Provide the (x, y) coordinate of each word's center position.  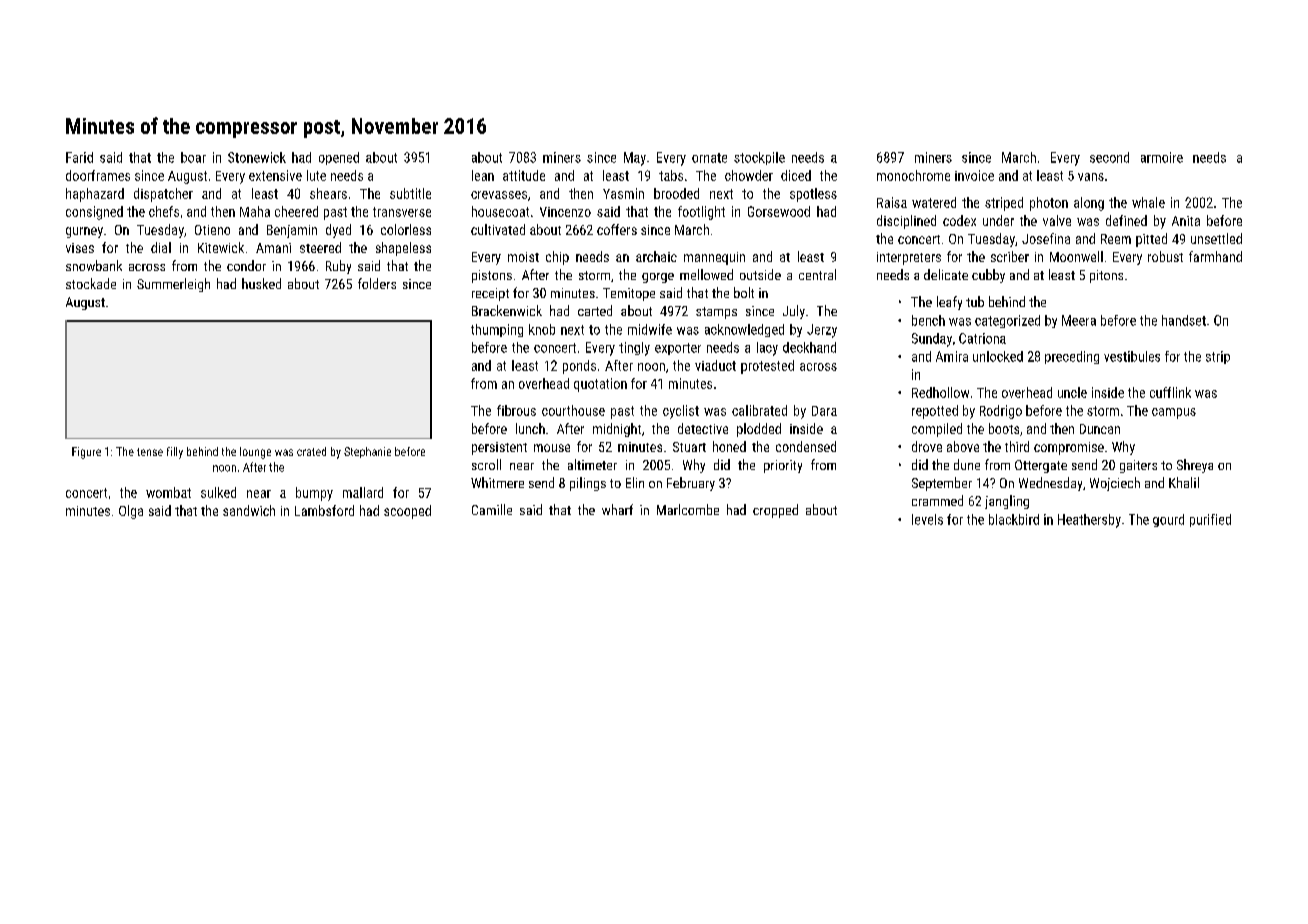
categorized (1007, 321)
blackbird (1014, 519)
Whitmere (497, 482)
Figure (86, 453)
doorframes (98, 175)
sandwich (249, 510)
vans (1091, 177)
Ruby (338, 267)
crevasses (499, 195)
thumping (497, 330)
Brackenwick (507, 310)
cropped (775, 511)
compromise (1069, 448)
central (817, 274)
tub (975, 301)
